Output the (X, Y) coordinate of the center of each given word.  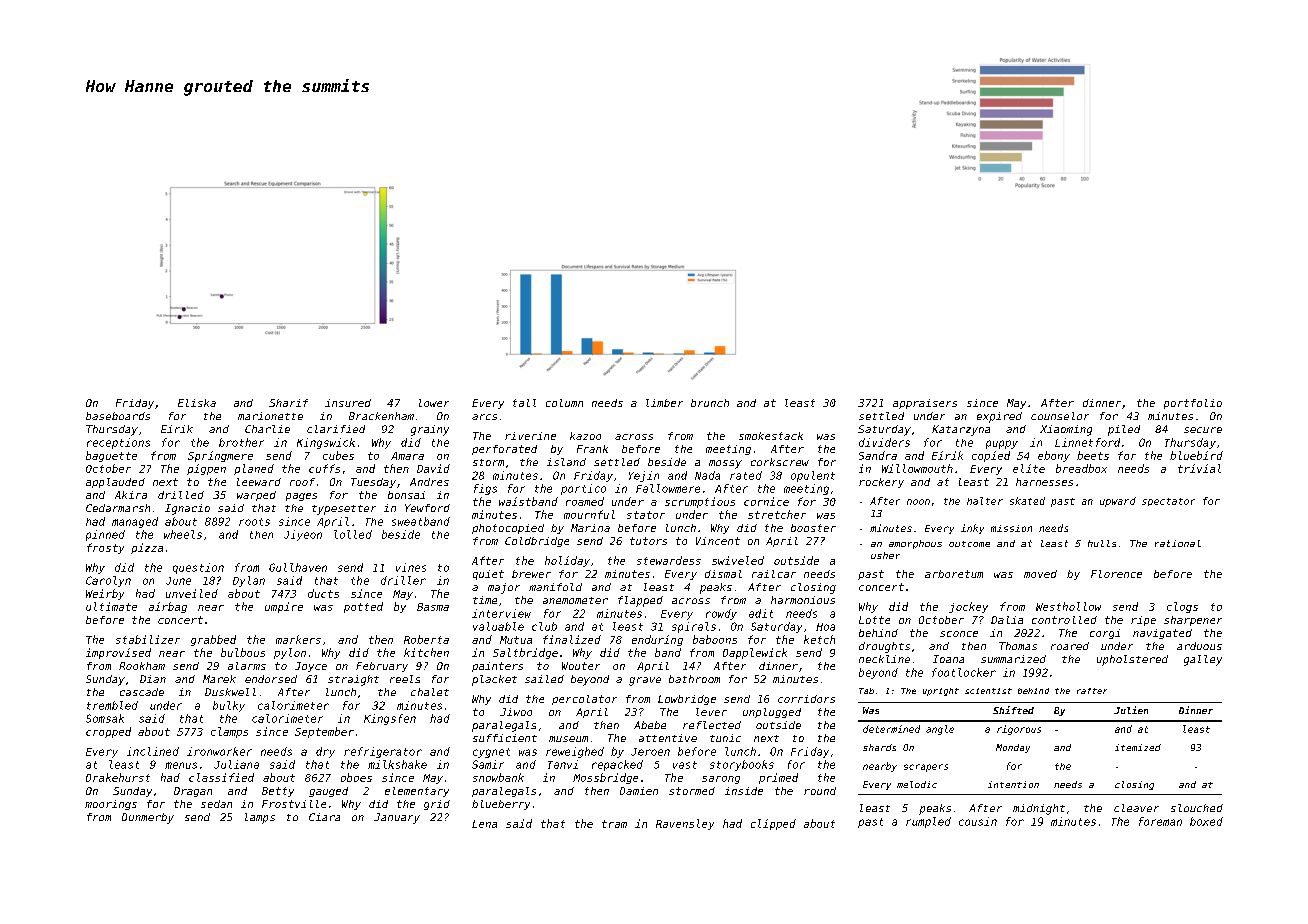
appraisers (925, 404)
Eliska (197, 403)
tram (614, 824)
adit (761, 613)
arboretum (954, 574)
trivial (1199, 468)
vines (411, 567)
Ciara (324, 817)
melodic (917, 784)
